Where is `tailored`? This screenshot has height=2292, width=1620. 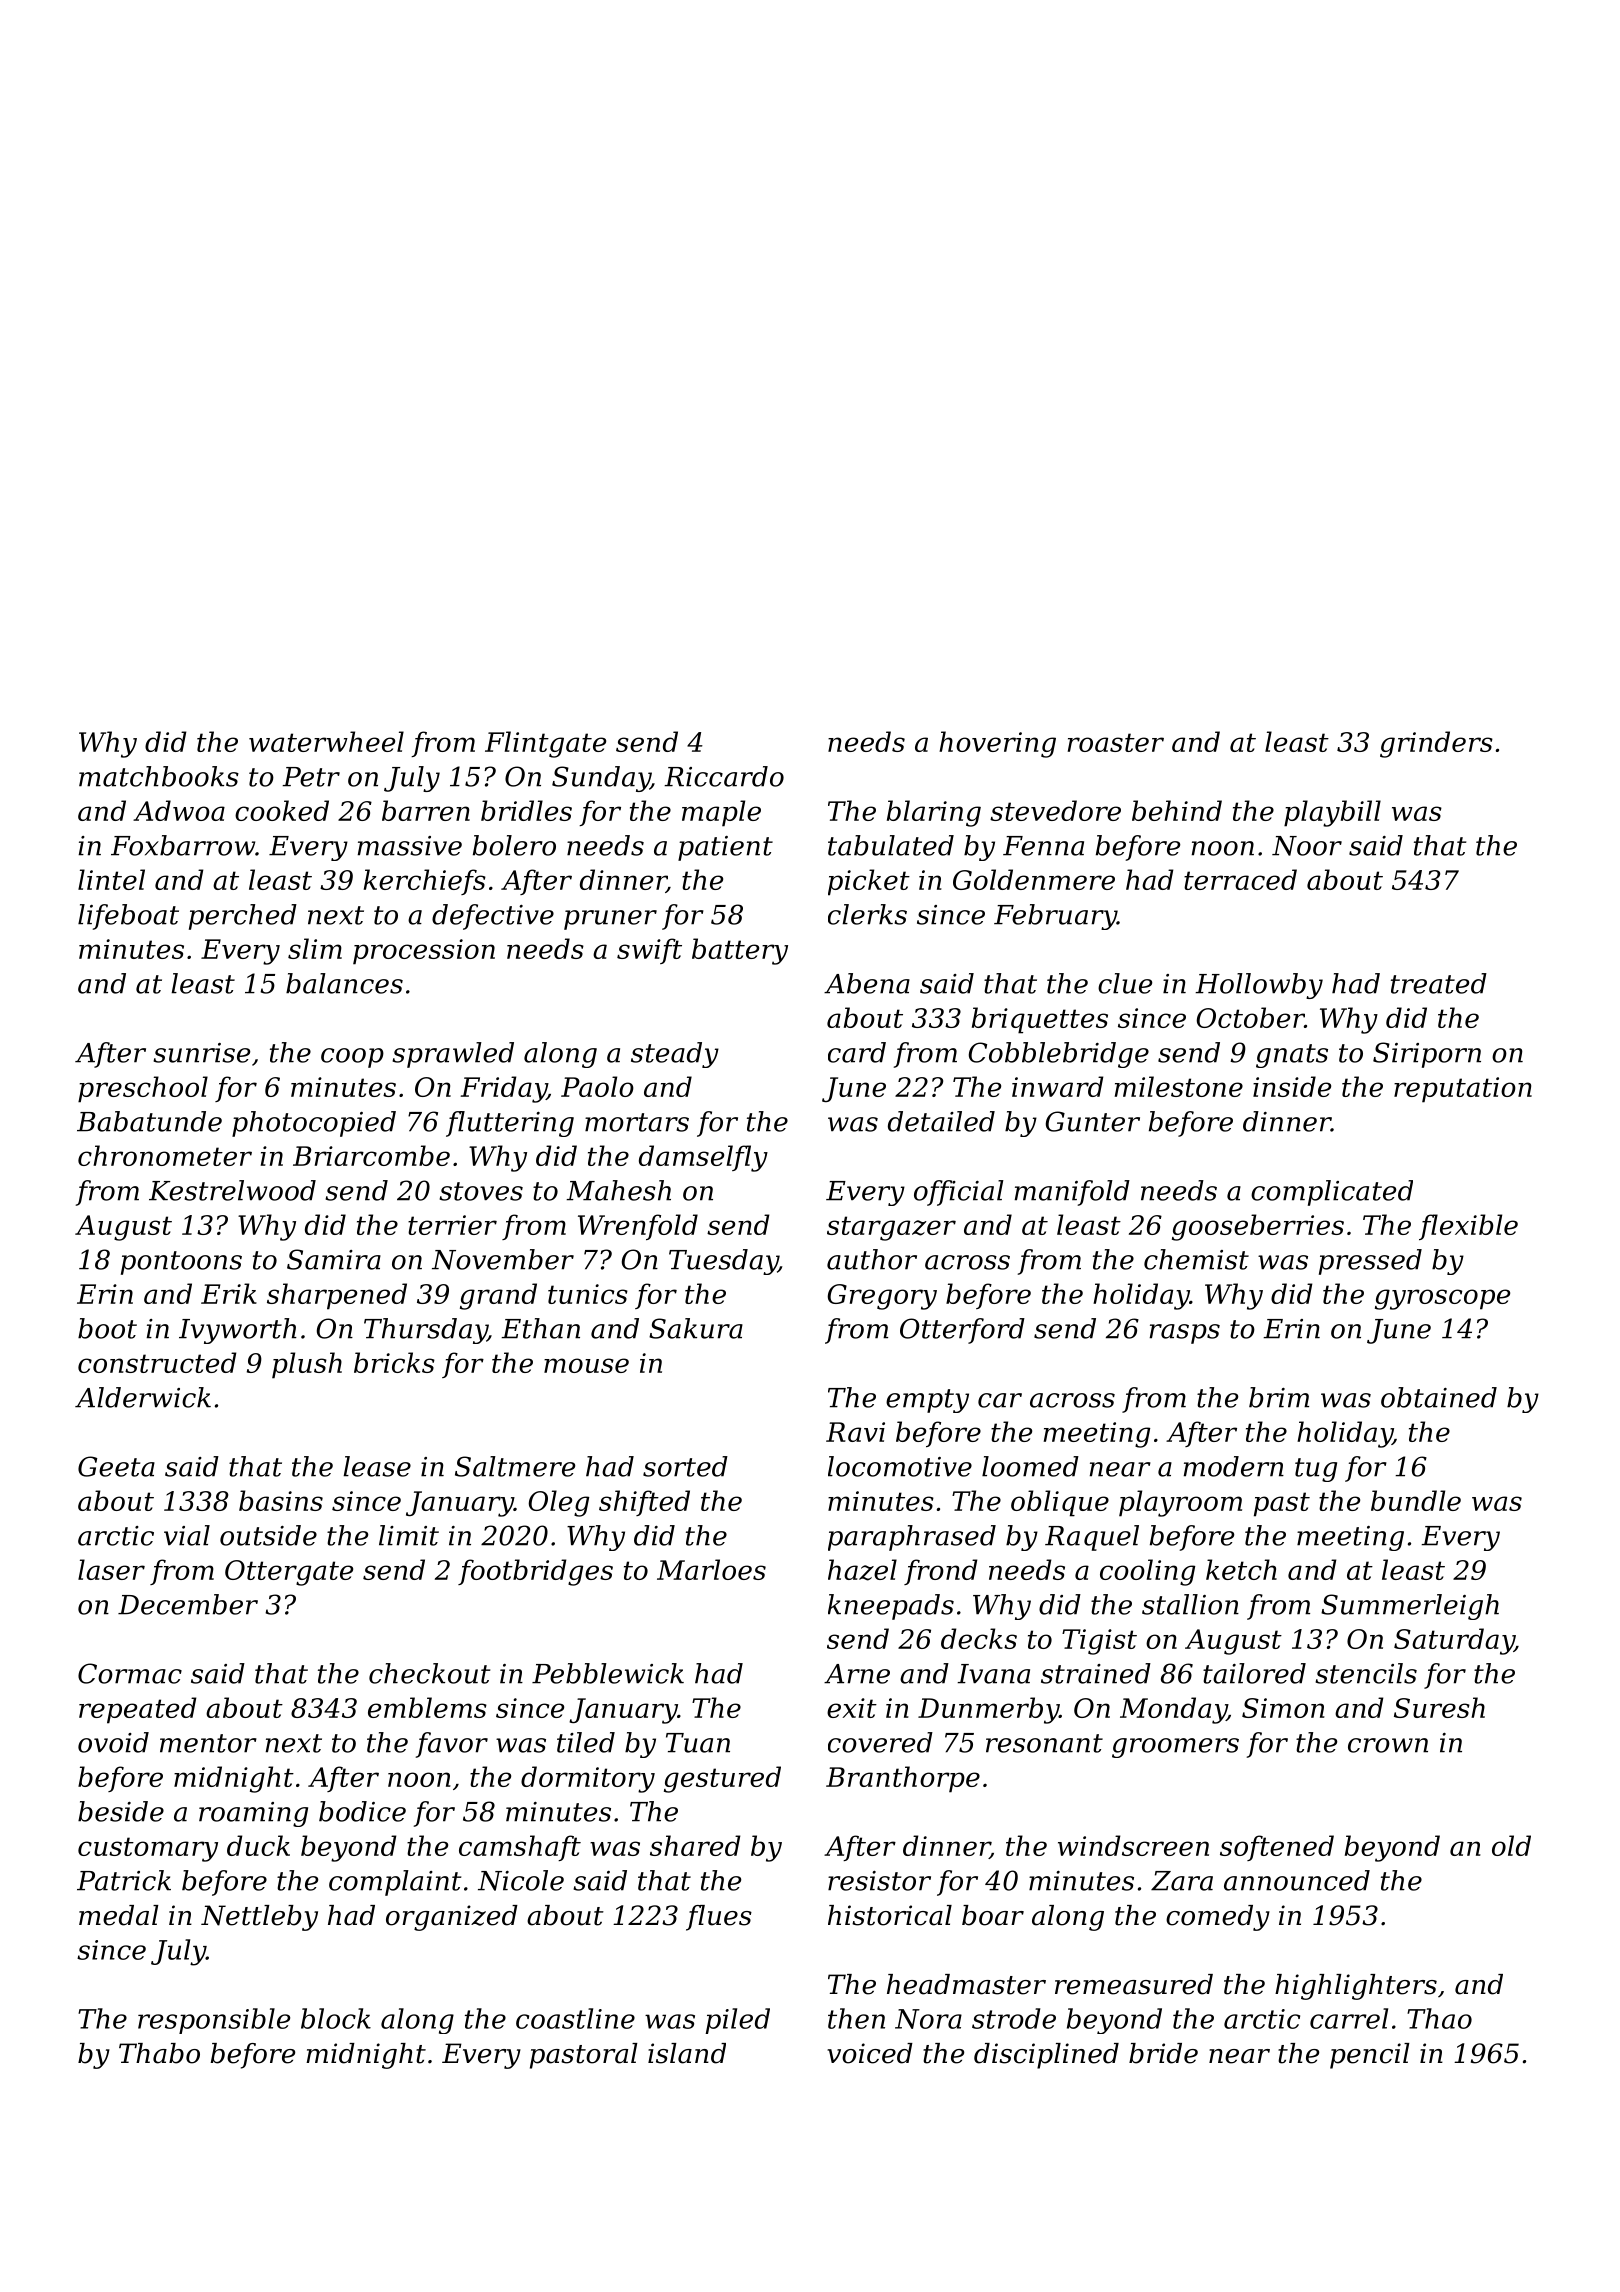
tailored is located at coordinates (1254, 1673).
